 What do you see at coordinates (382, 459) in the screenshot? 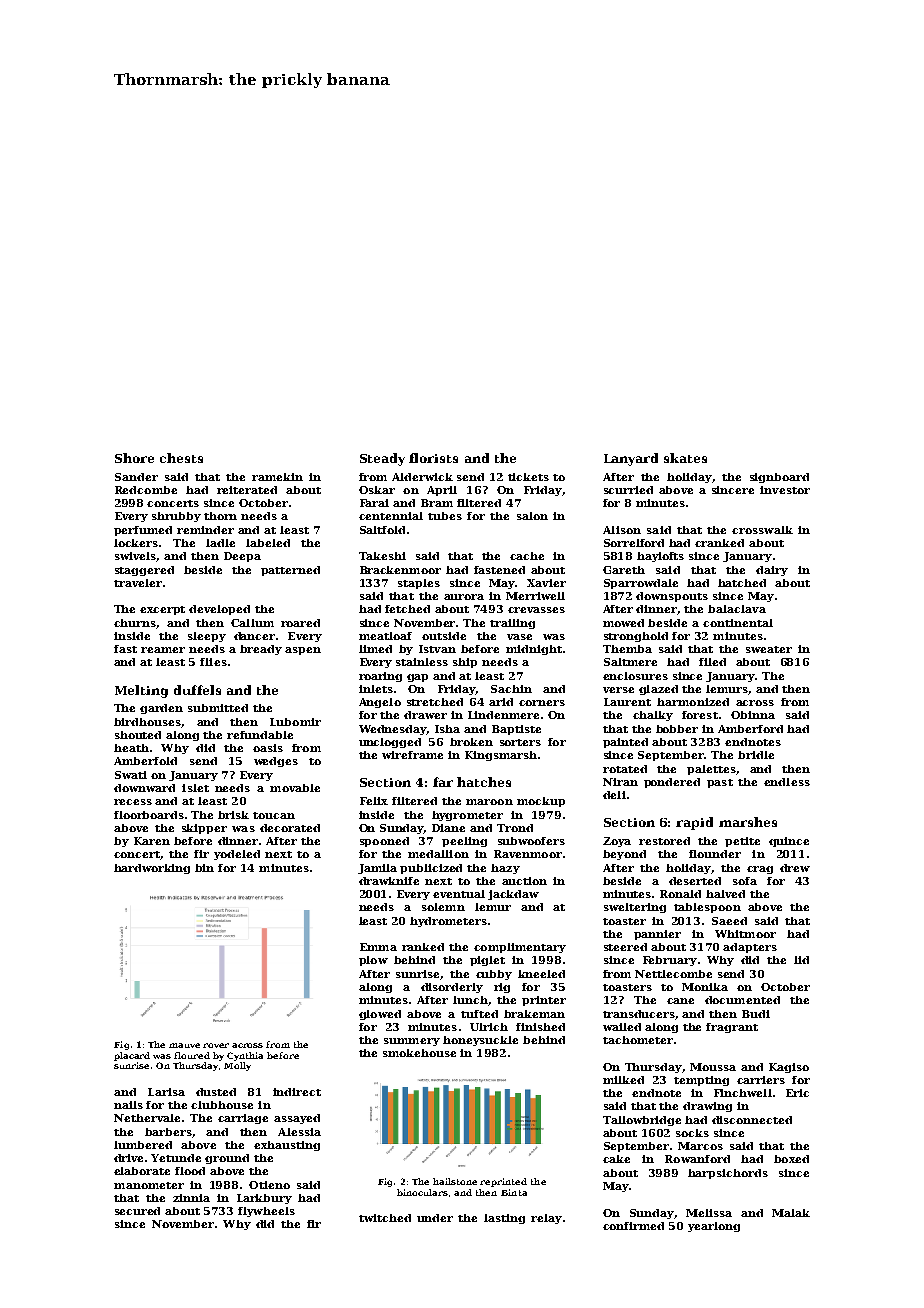
I see `Steady` at bounding box center [382, 459].
